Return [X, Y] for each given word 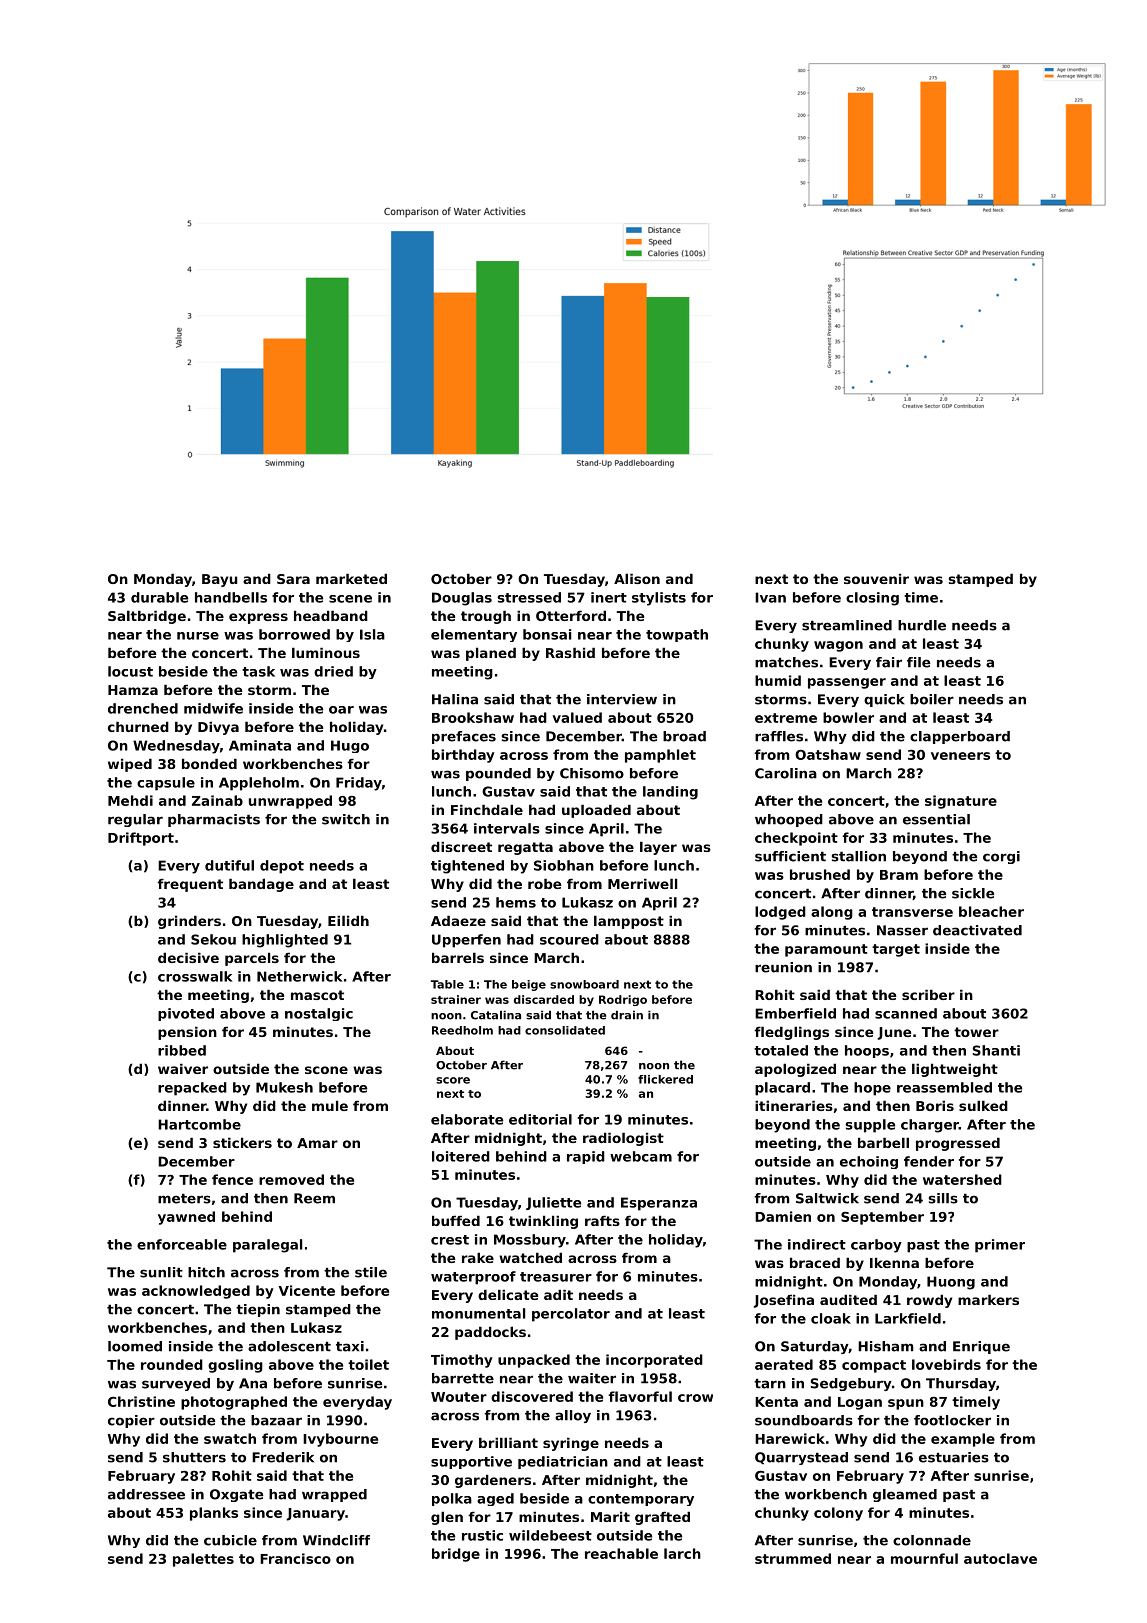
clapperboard [960, 737]
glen [447, 1518]
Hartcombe [199, 1124]
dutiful [229, 865]
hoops [867, 1051]
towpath [677, 635]
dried [333, 671]
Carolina [786, 773]
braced [815, 1262]
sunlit [161, 1272]
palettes [203, 1560]
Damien [783, 1216]
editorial [540, 1119]
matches [786, 662]
